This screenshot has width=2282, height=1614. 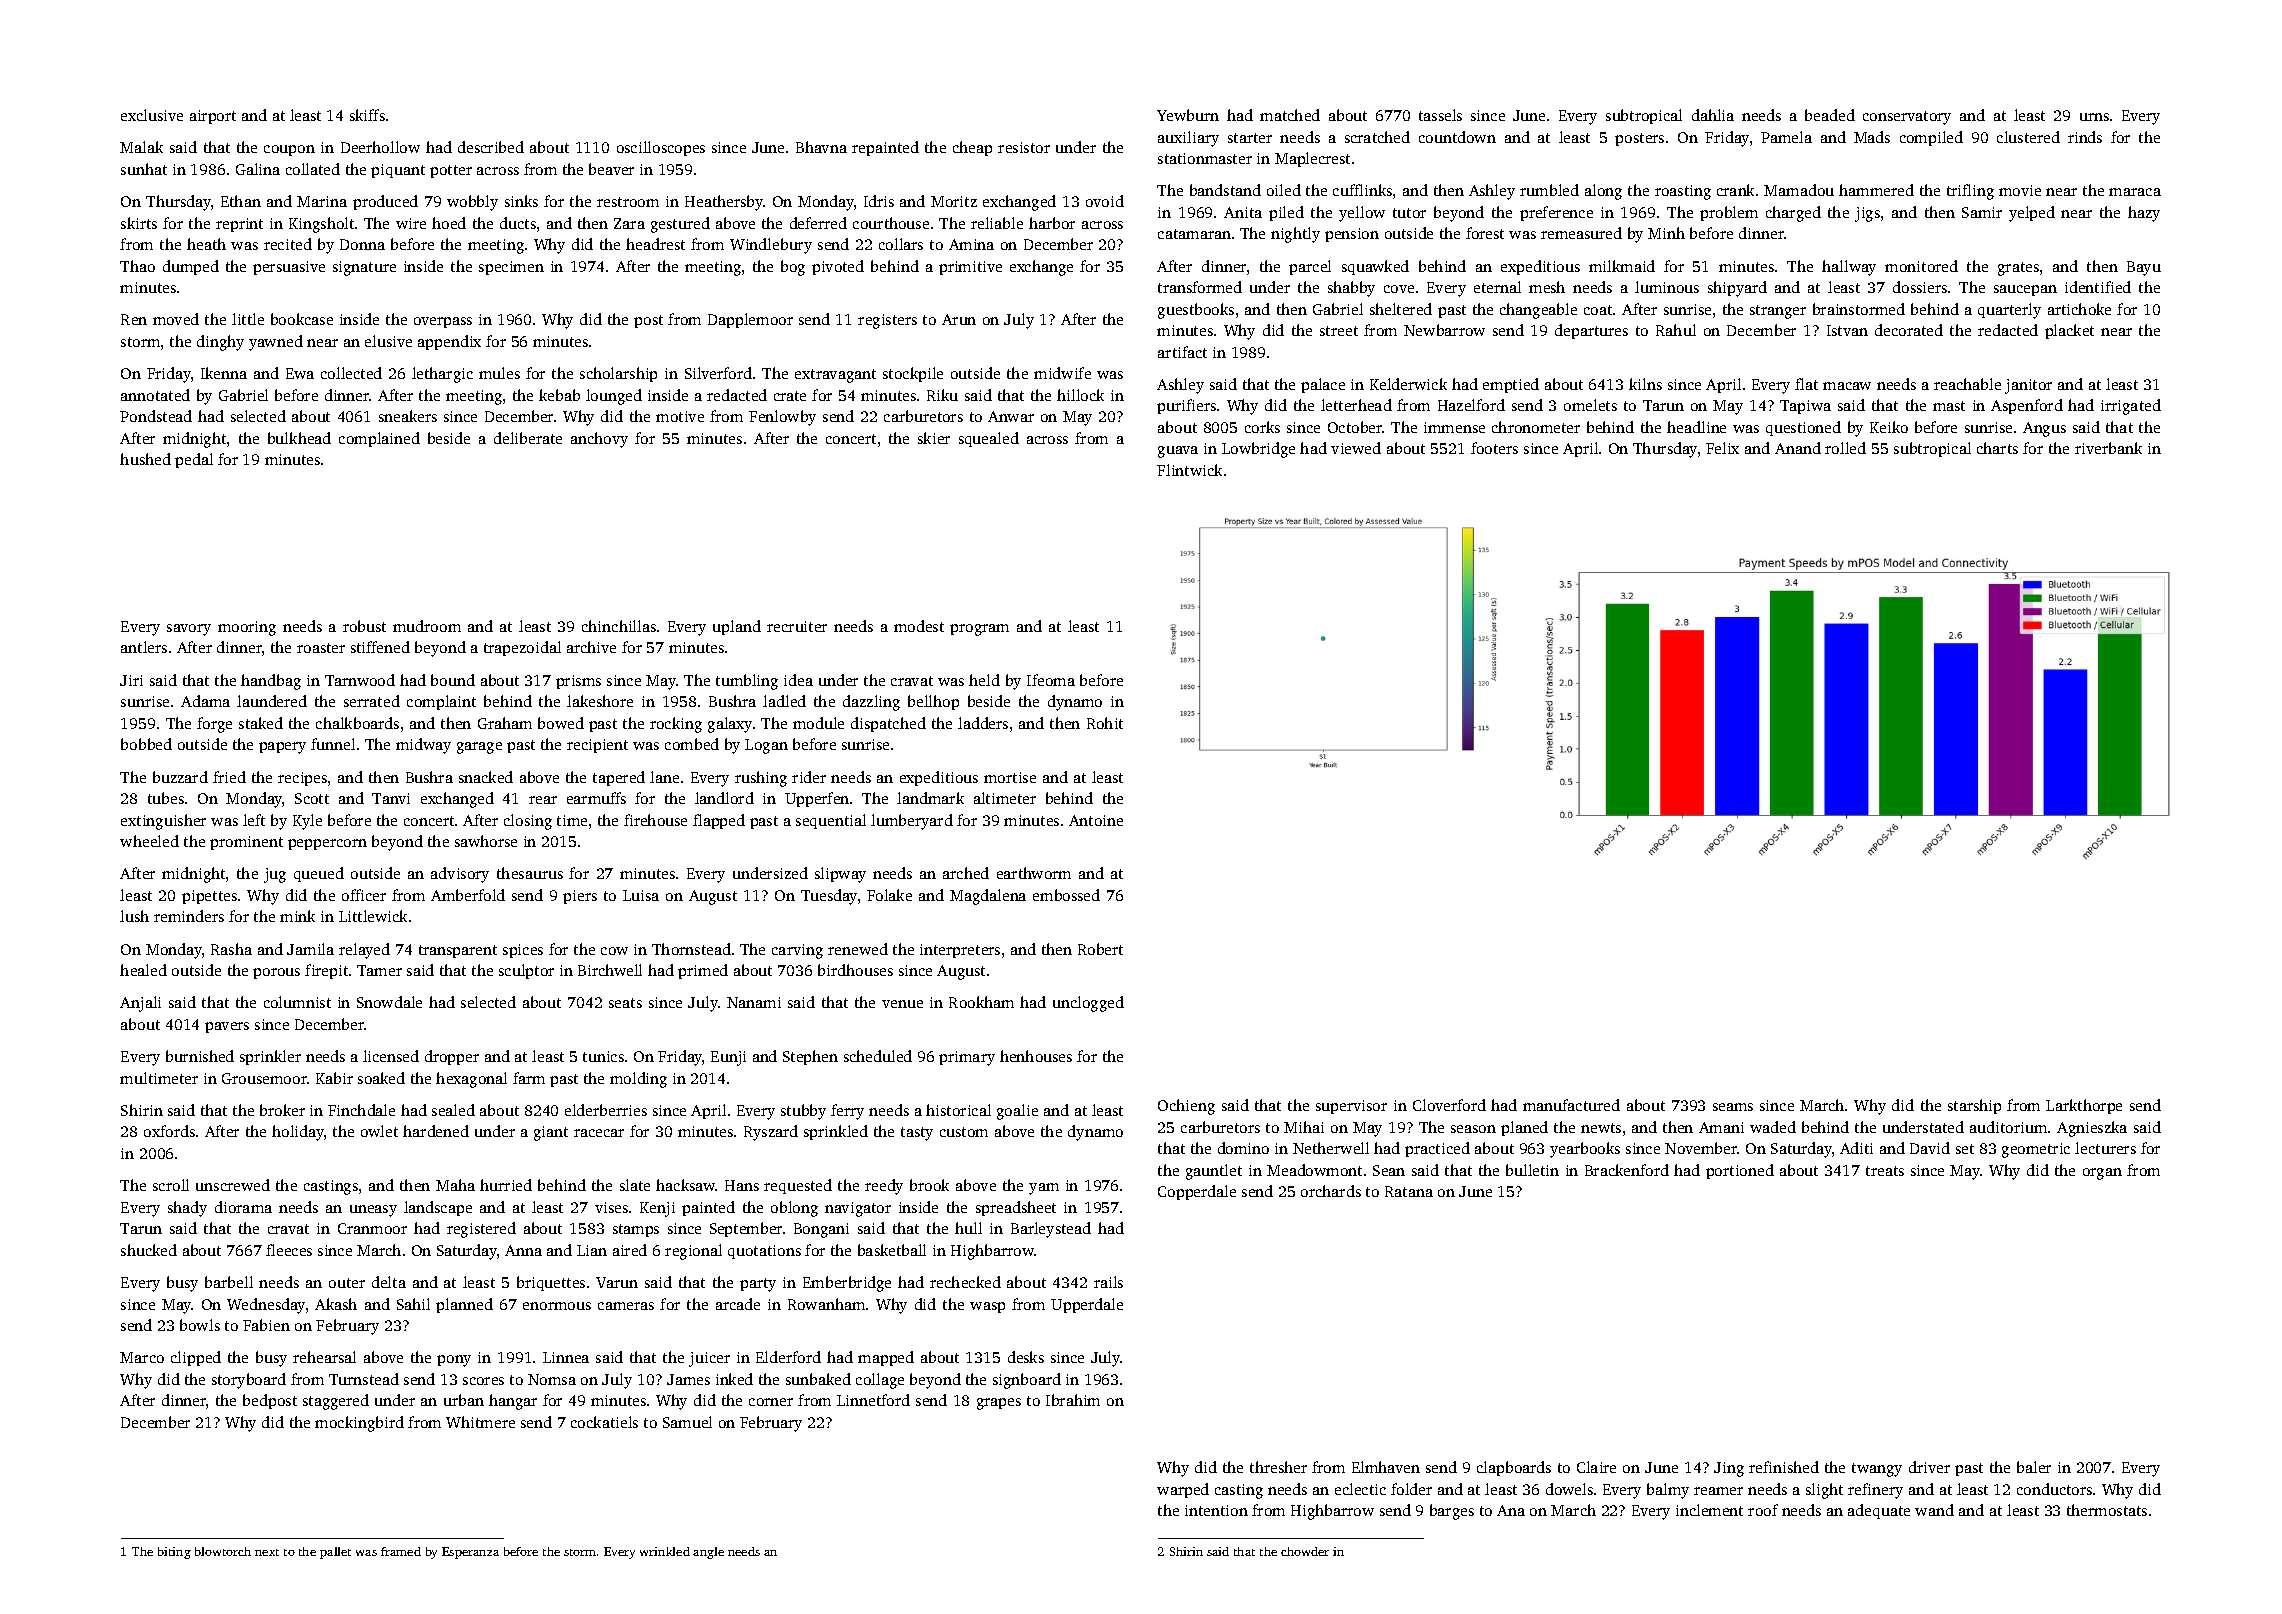 I want to click on Luisa, so click(x=641, y=895).
